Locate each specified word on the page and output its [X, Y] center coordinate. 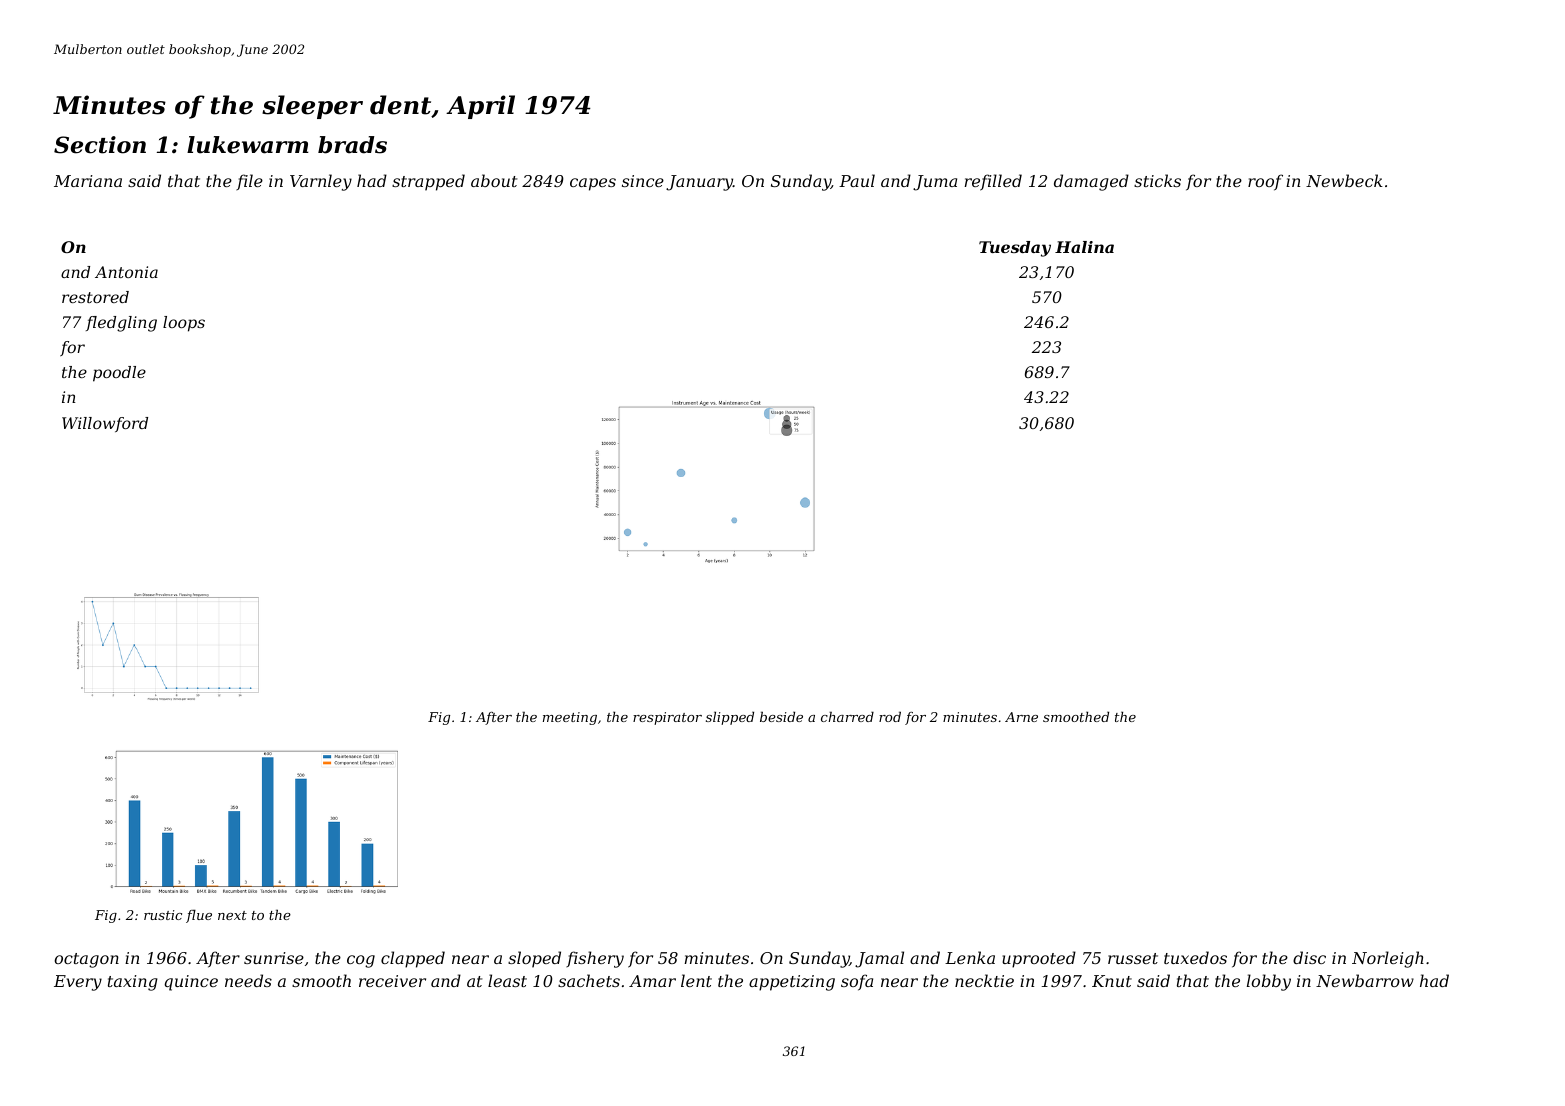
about [494, 180]
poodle [119, 374]
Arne [1021, 717]
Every [78, 983]
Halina [1084, 247]
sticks [1157, 180]
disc [1309, 957]
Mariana [88, 181]
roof [1265, 182]
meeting [570, 718]
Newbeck [1344, 180]
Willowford [105, 424]
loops [184, 324]
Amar [652, 981]
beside [781, 716]
